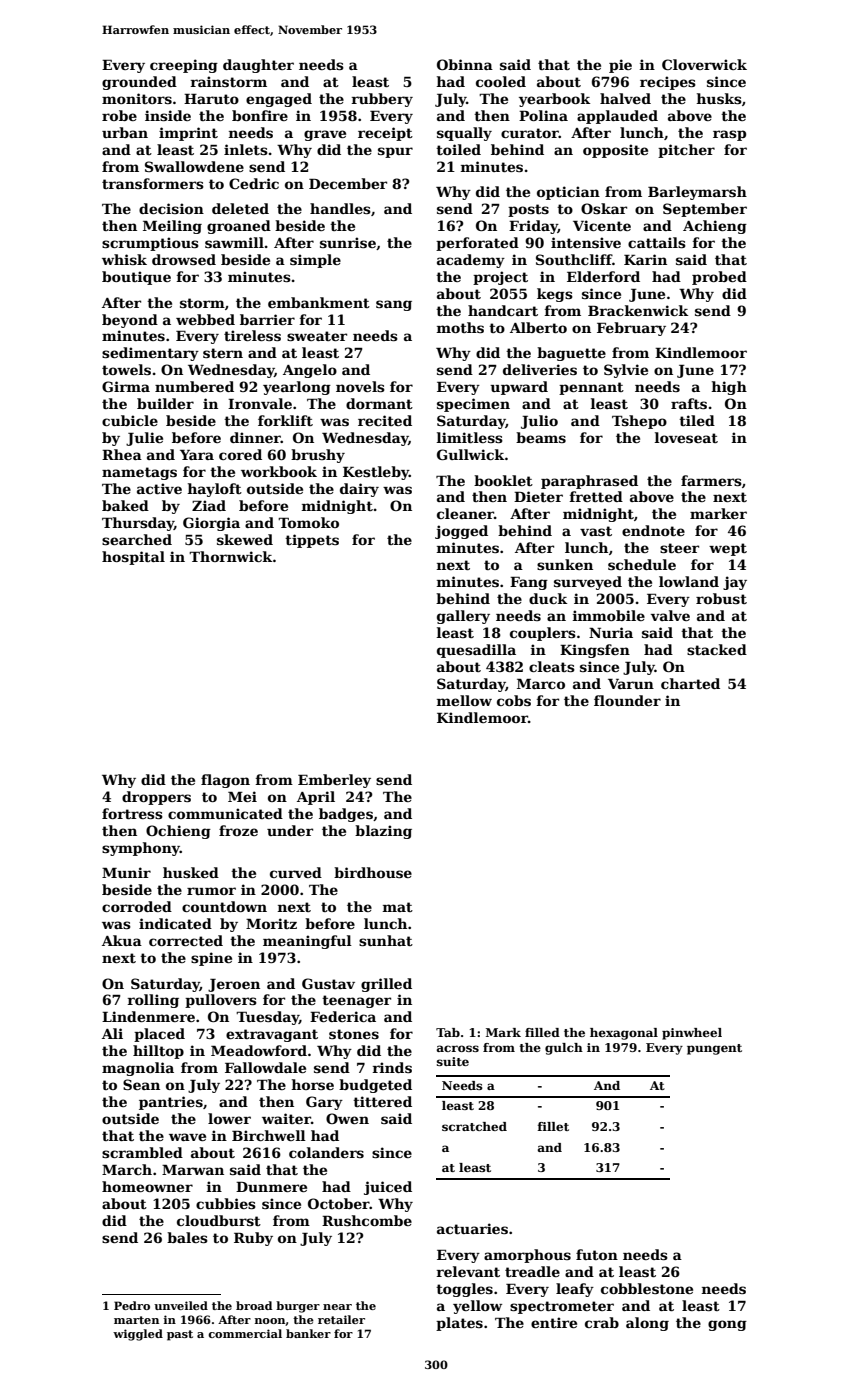 The height and width of the screenshot is (1400, 849). What do you see at coordinates (211, 99) in the screenshot?
I see `Haruto` at bounding box center [211, 99].
